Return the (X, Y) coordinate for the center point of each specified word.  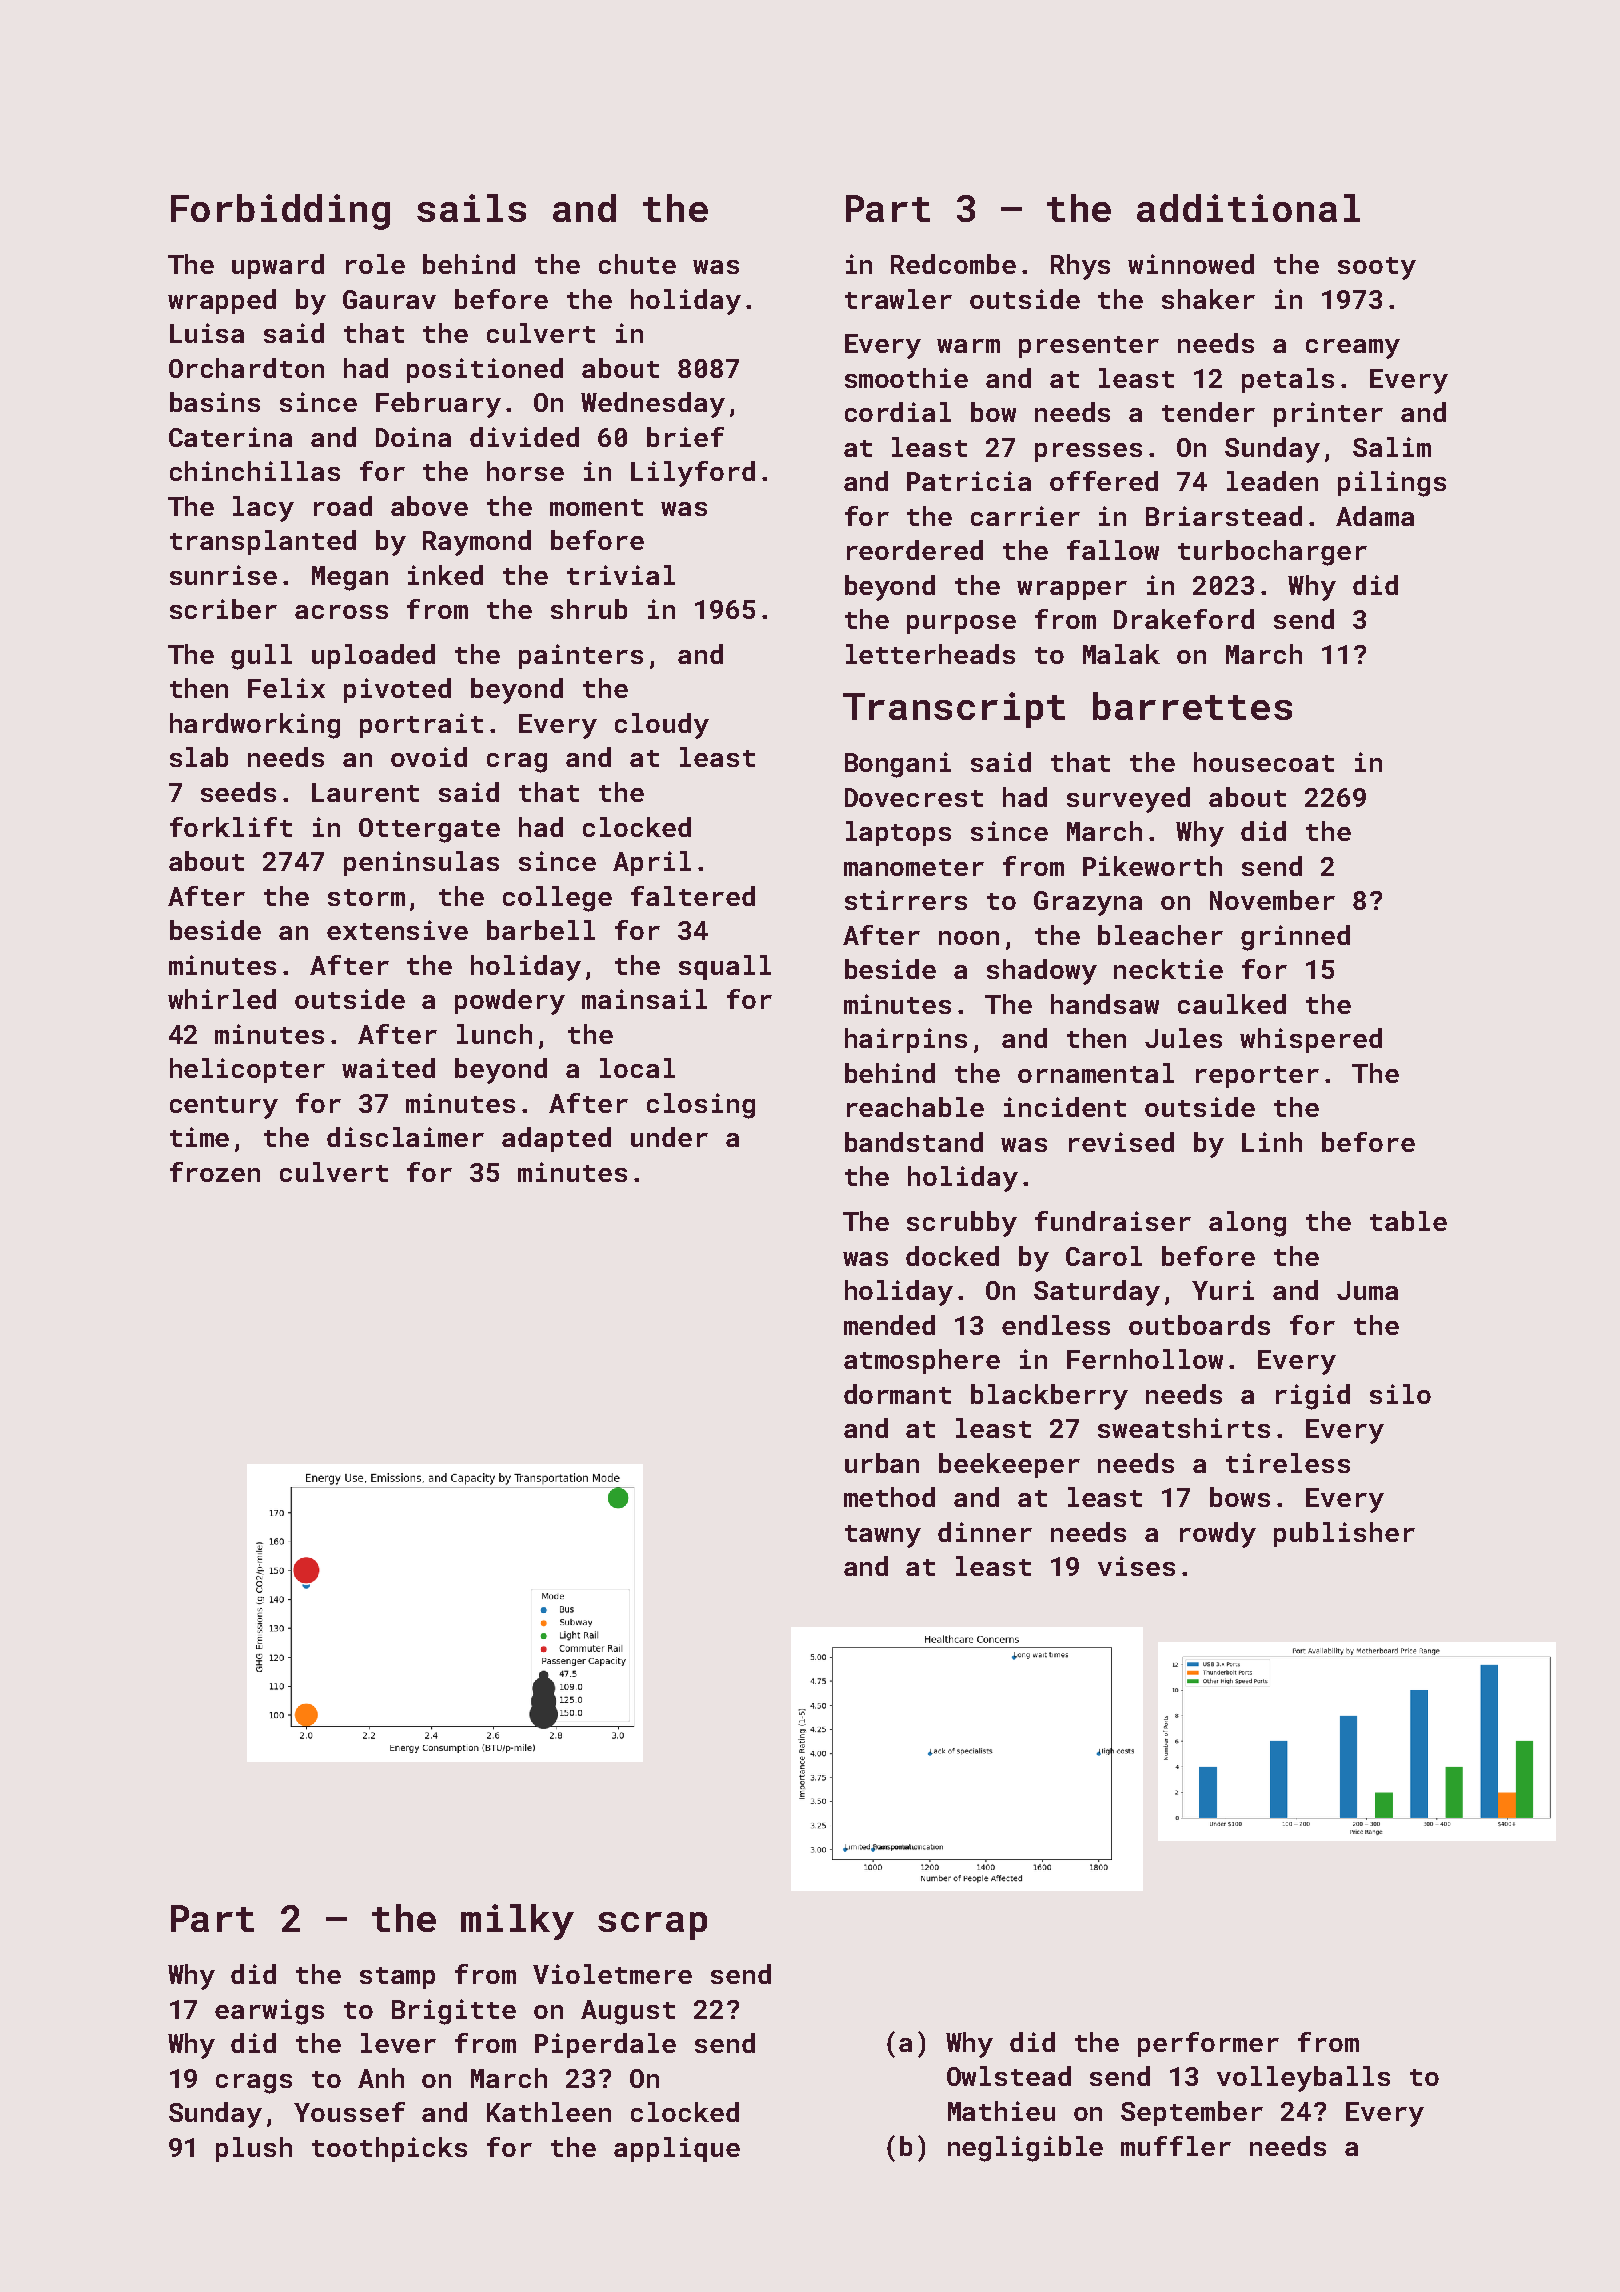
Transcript (954, 710)
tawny (883, 1536)
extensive (397, 930)
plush (254, 2149)
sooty (1377, 268)
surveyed (1128, 800)
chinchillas (255, 471)
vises (1136, 1566)
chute (637, 264)
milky (517, 1922)
